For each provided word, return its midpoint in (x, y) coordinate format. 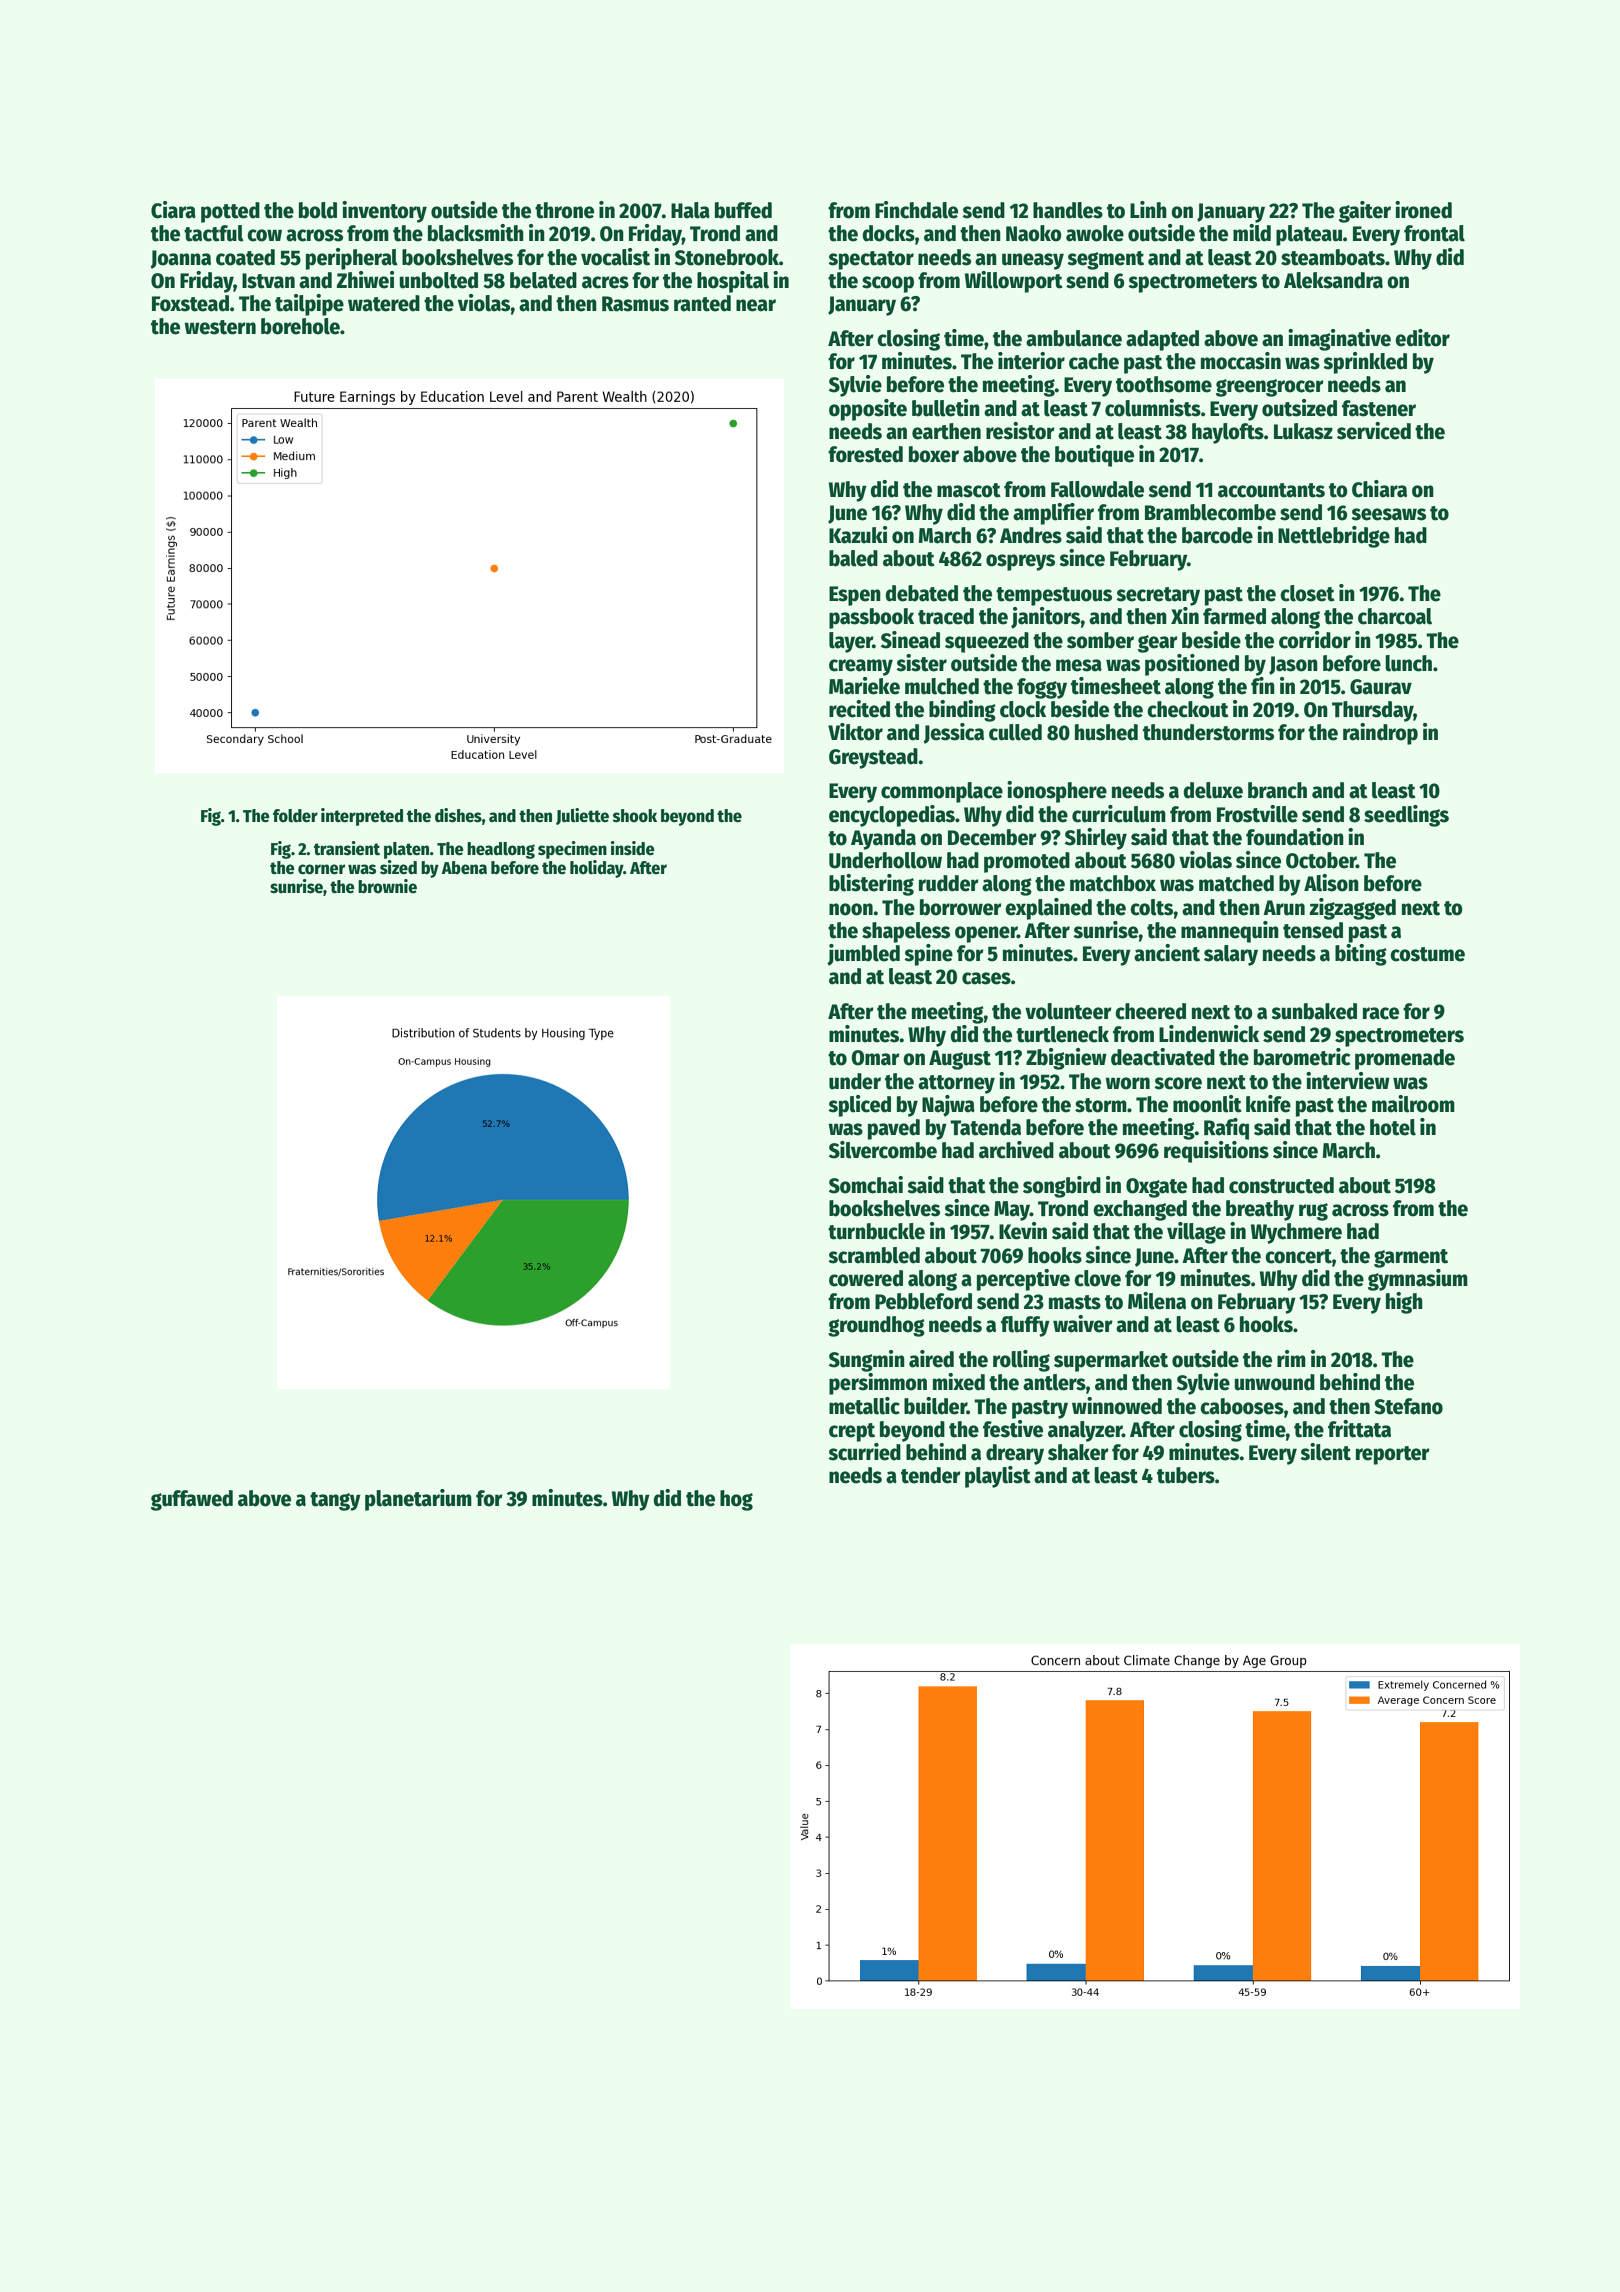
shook (635, 816)
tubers (1186, 1475)
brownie (387, 886)
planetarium (418, 1500)
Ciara (173, 210)
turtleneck (1062, 1034)
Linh (1148, 209)
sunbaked (1314, 1011)
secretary (1158, 596)
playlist (998, 1477)
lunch (1408, 663)
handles (1068, 210)
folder (295, 816)
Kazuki (858, 535)
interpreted (362, 817)
